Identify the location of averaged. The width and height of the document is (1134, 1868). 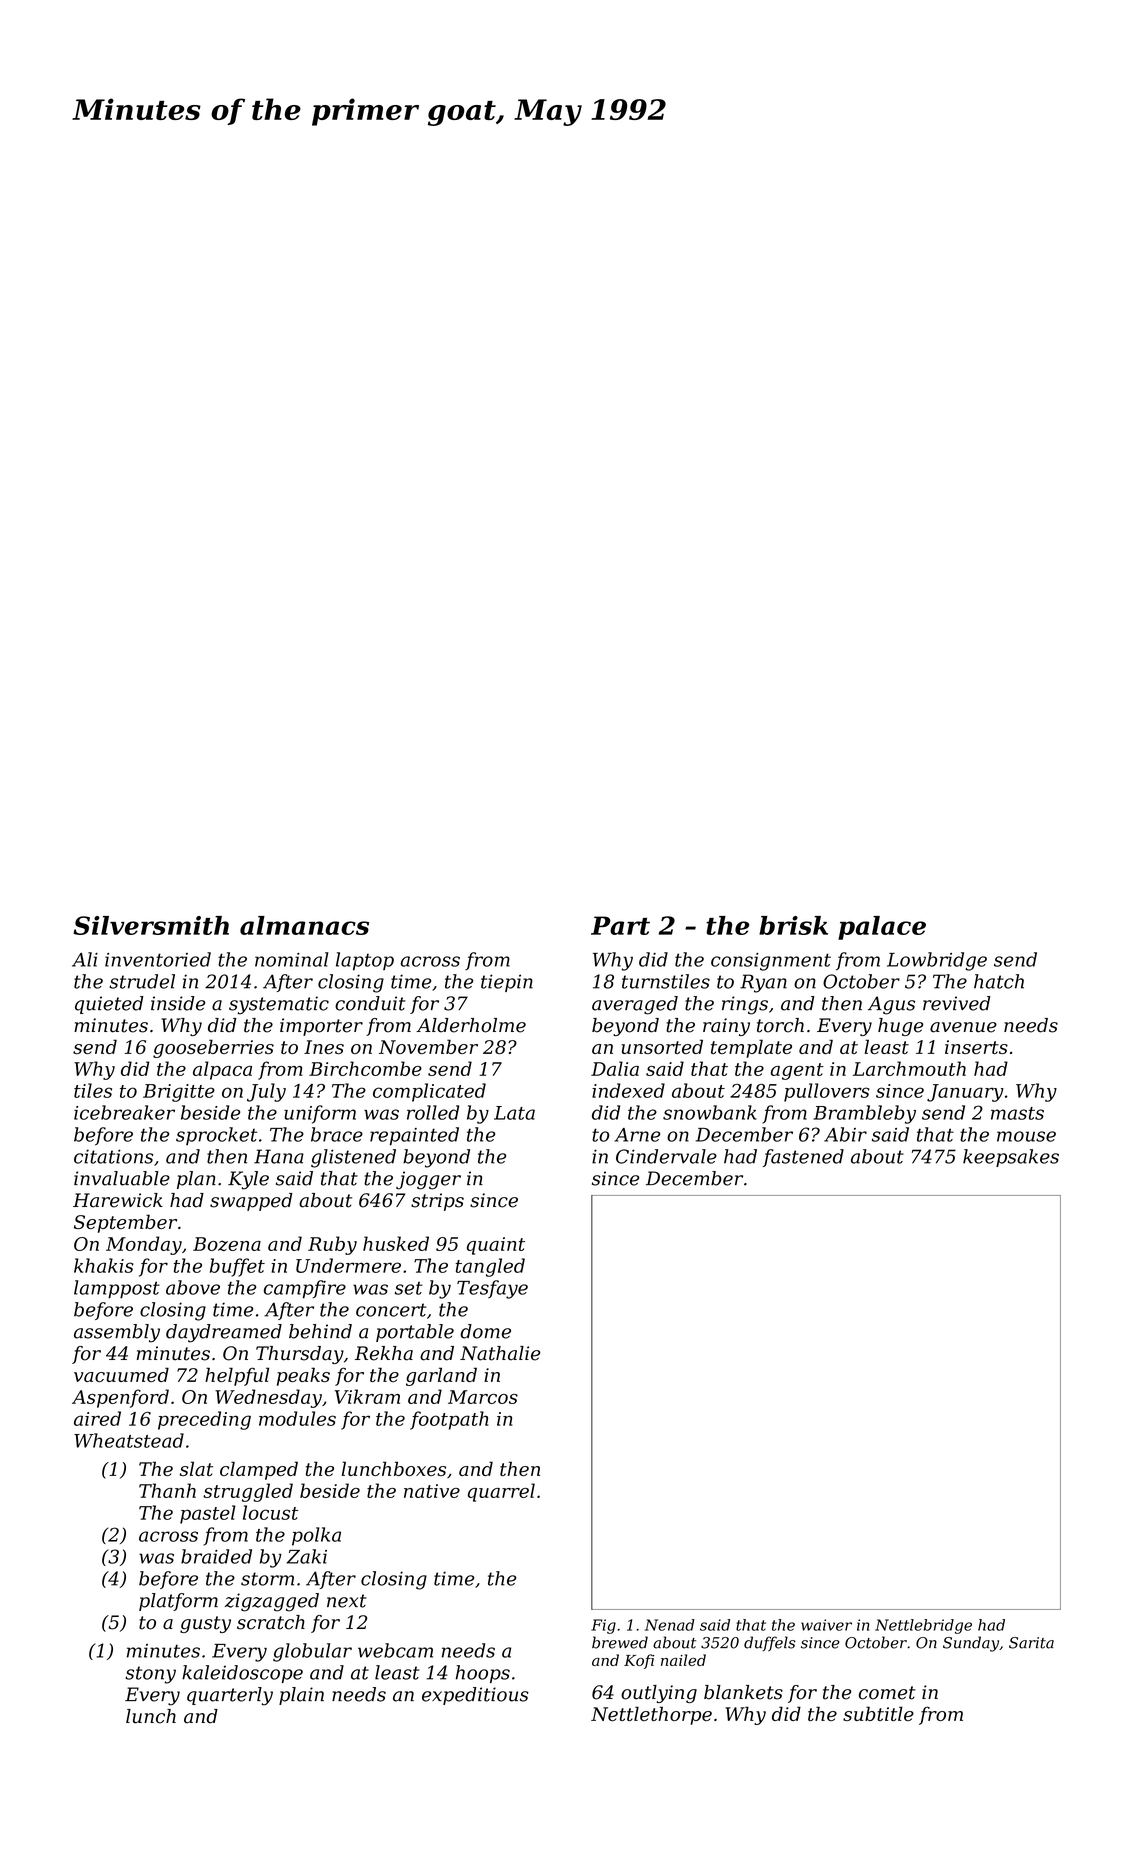
(635, 1005).
